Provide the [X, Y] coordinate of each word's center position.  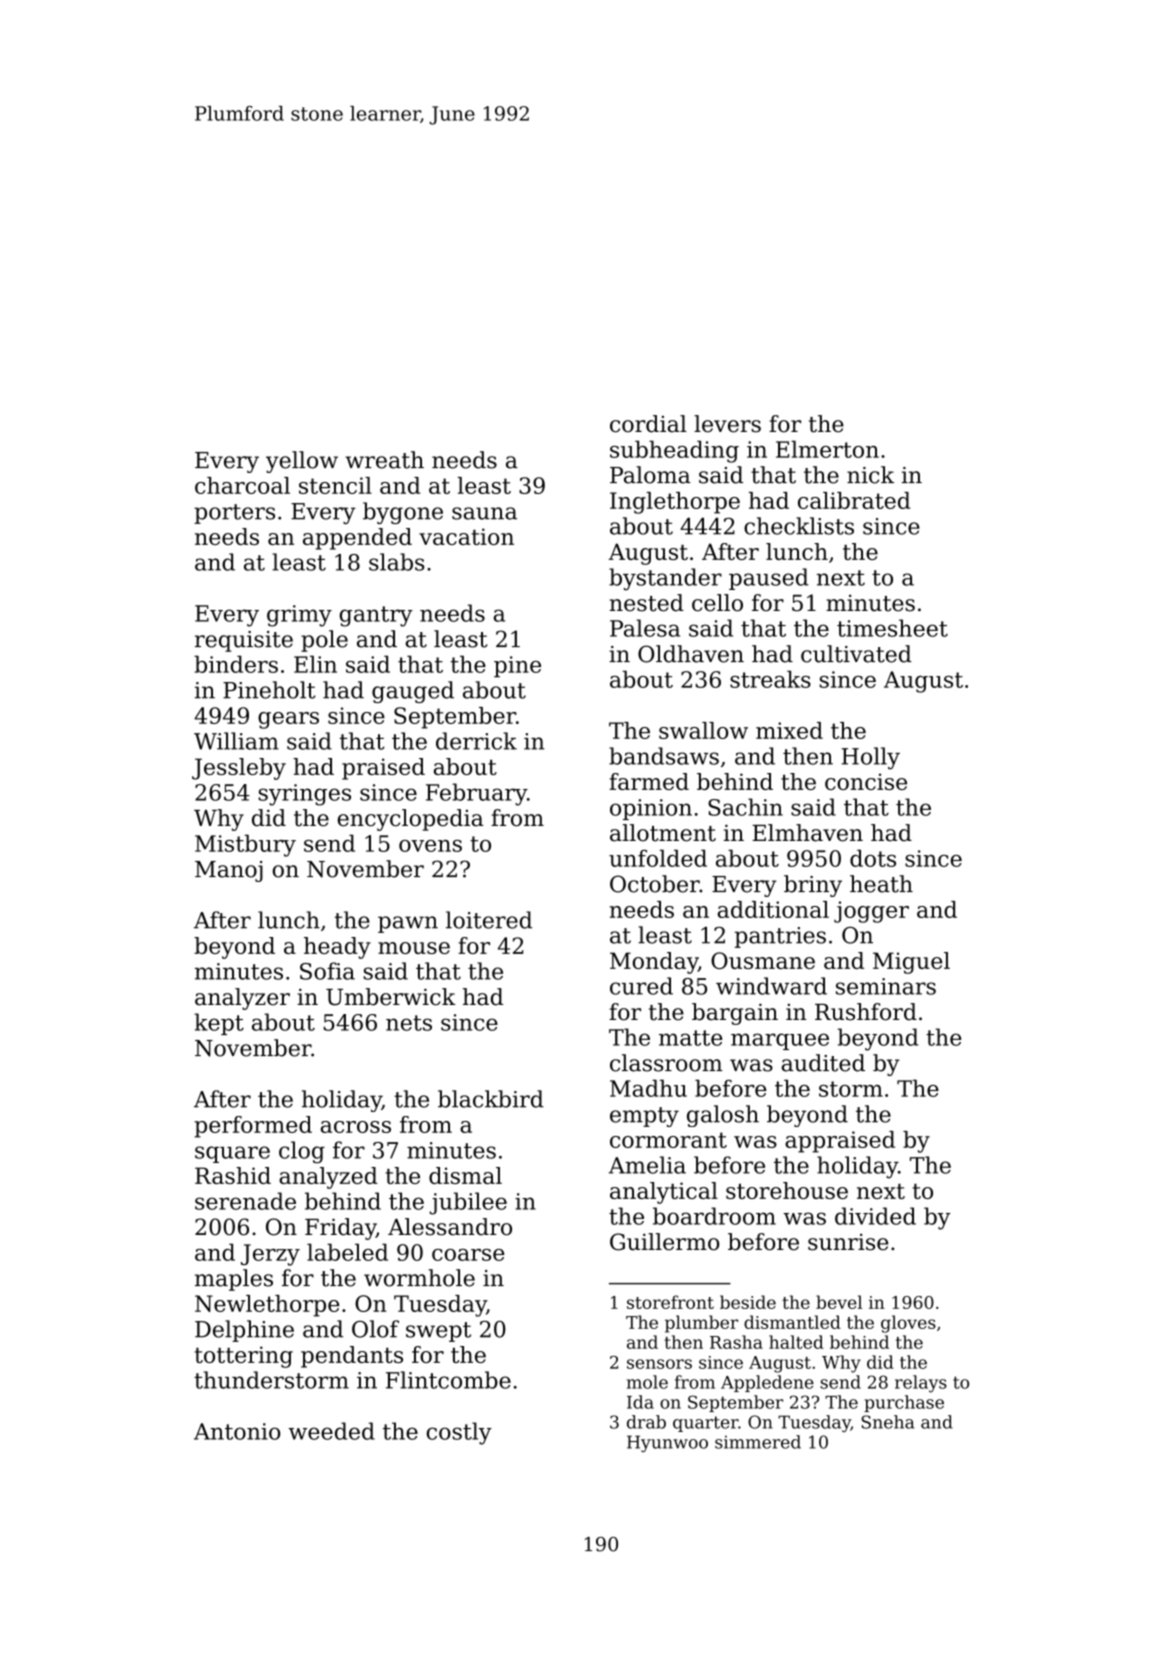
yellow [302, 462]
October [655, 884]
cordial [648, 424]
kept [219, 1024]
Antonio [237, 1431]
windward [771, 986]
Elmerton [827, 449]
